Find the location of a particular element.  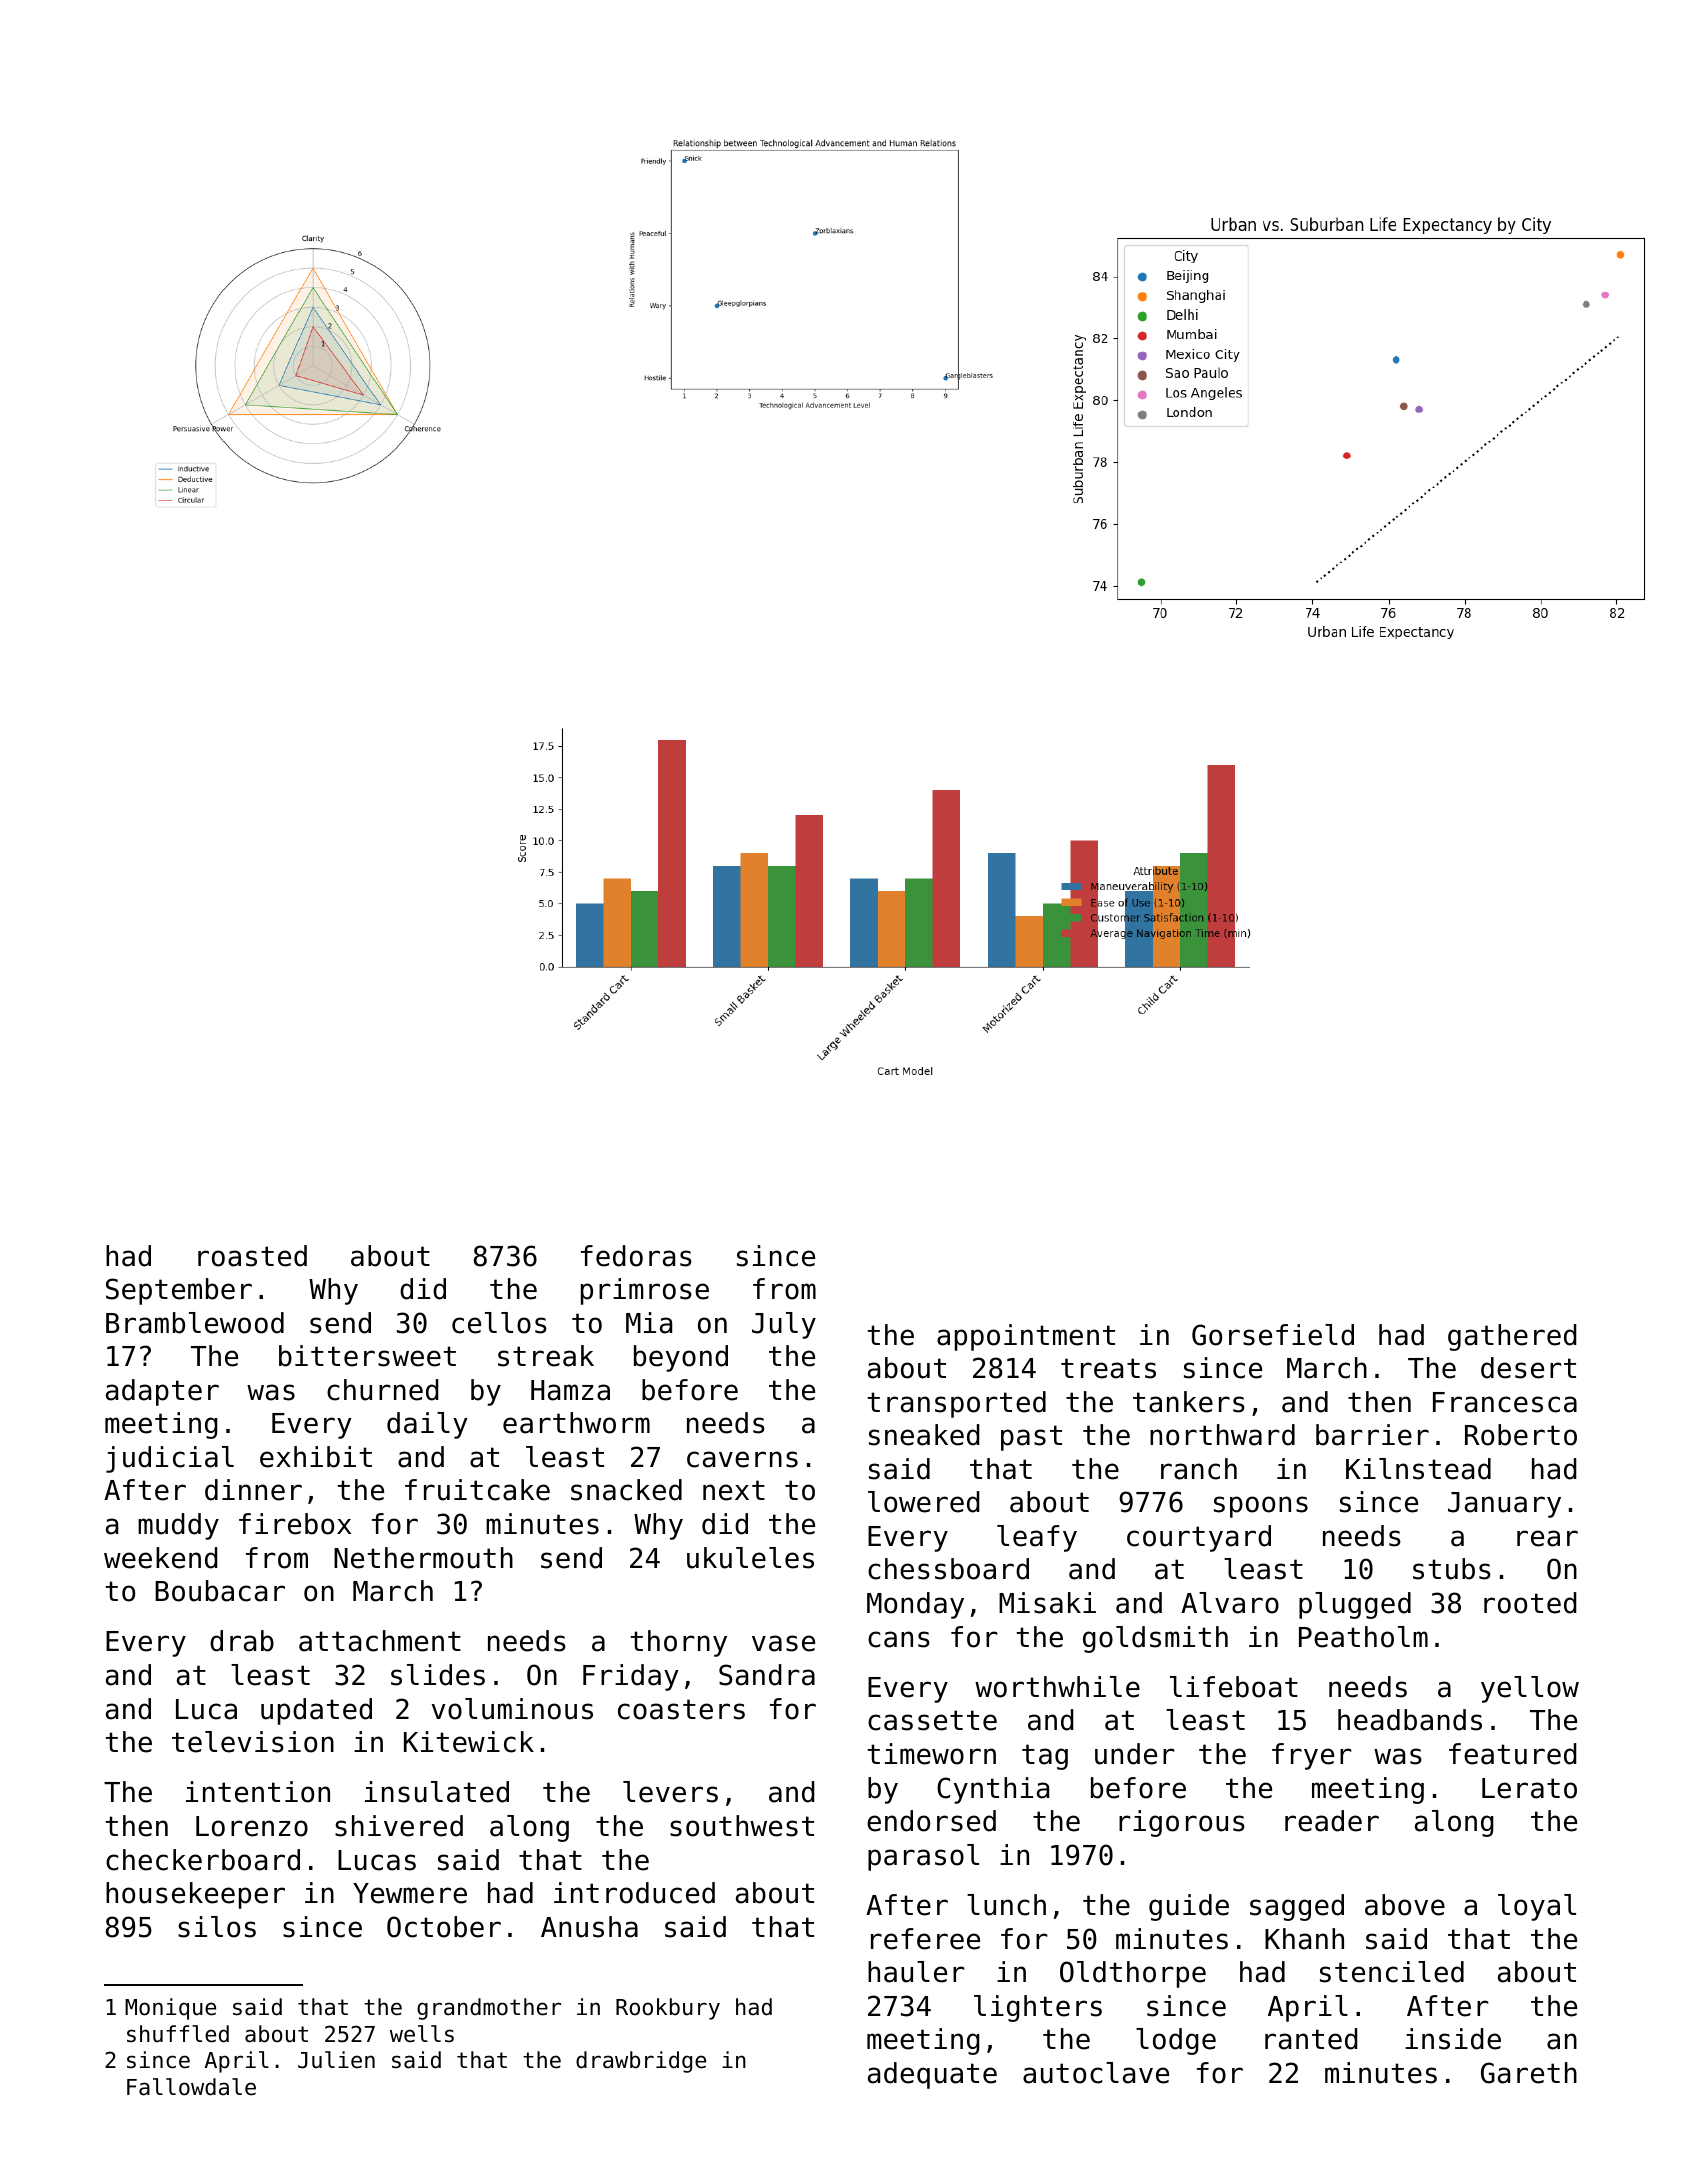

Cynthia is located at coordinates (993, 1790).
